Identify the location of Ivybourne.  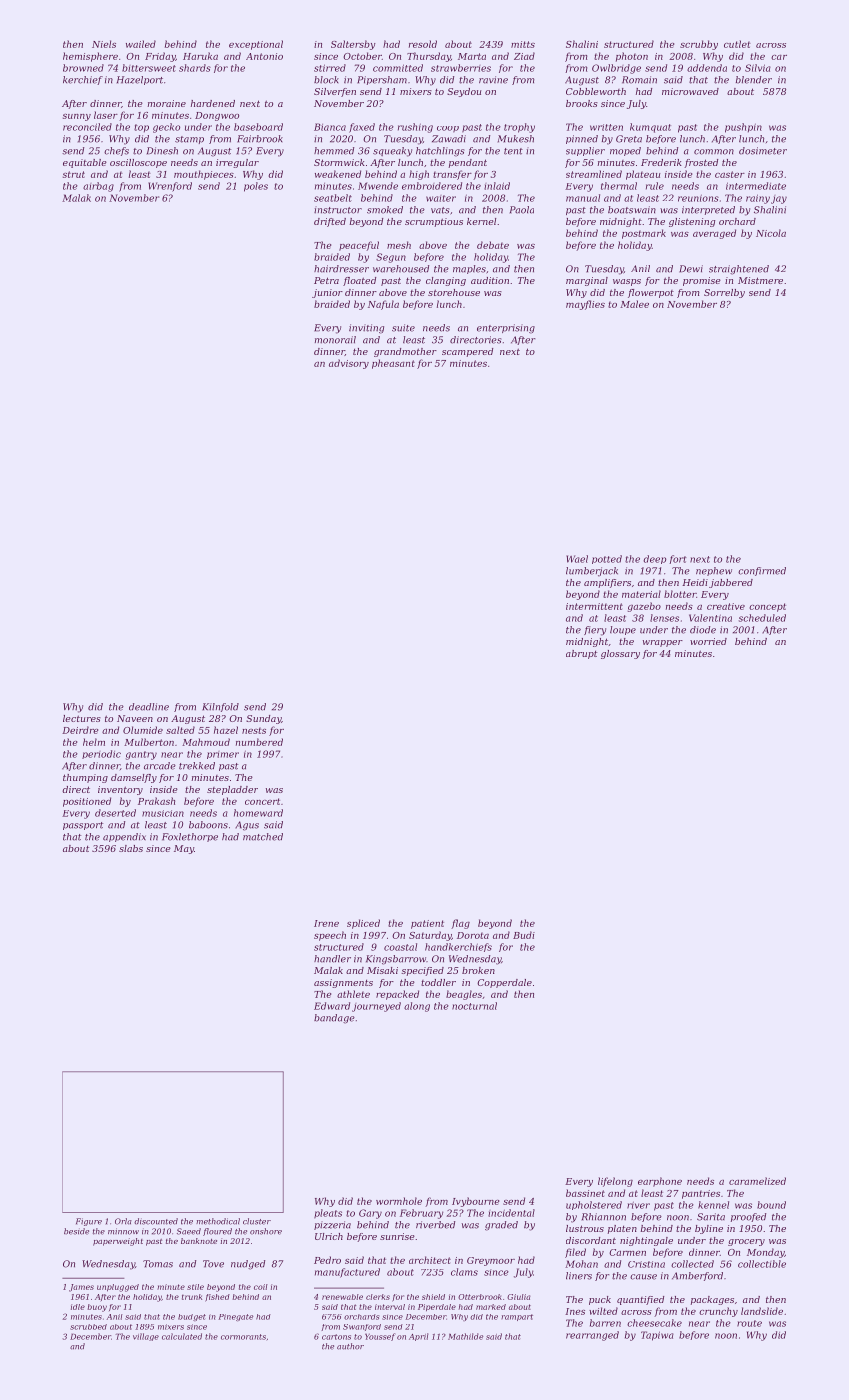
(475, 1202).
